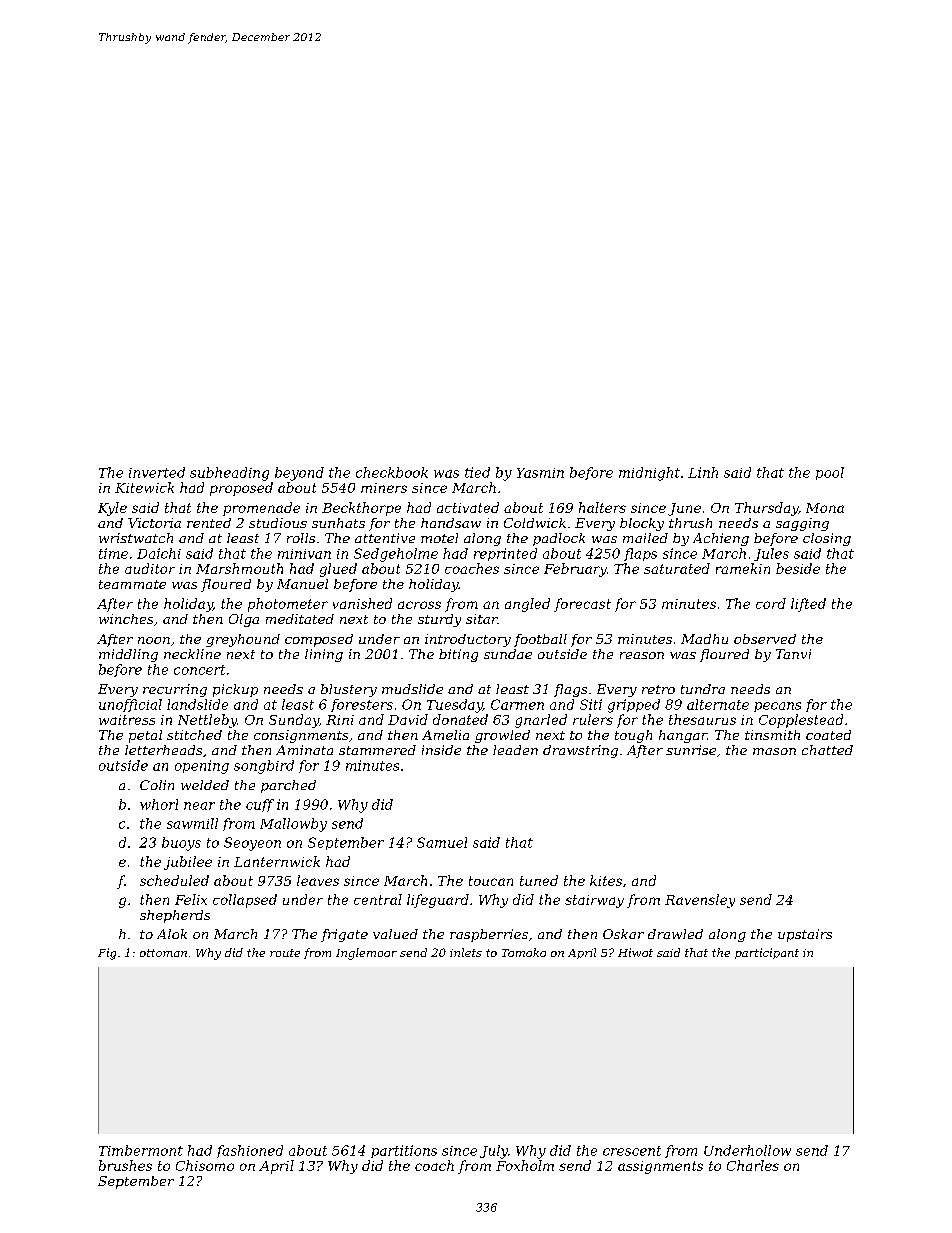 This document has width=952, height=1233. I want to click on attentive, so click(385, 538).
